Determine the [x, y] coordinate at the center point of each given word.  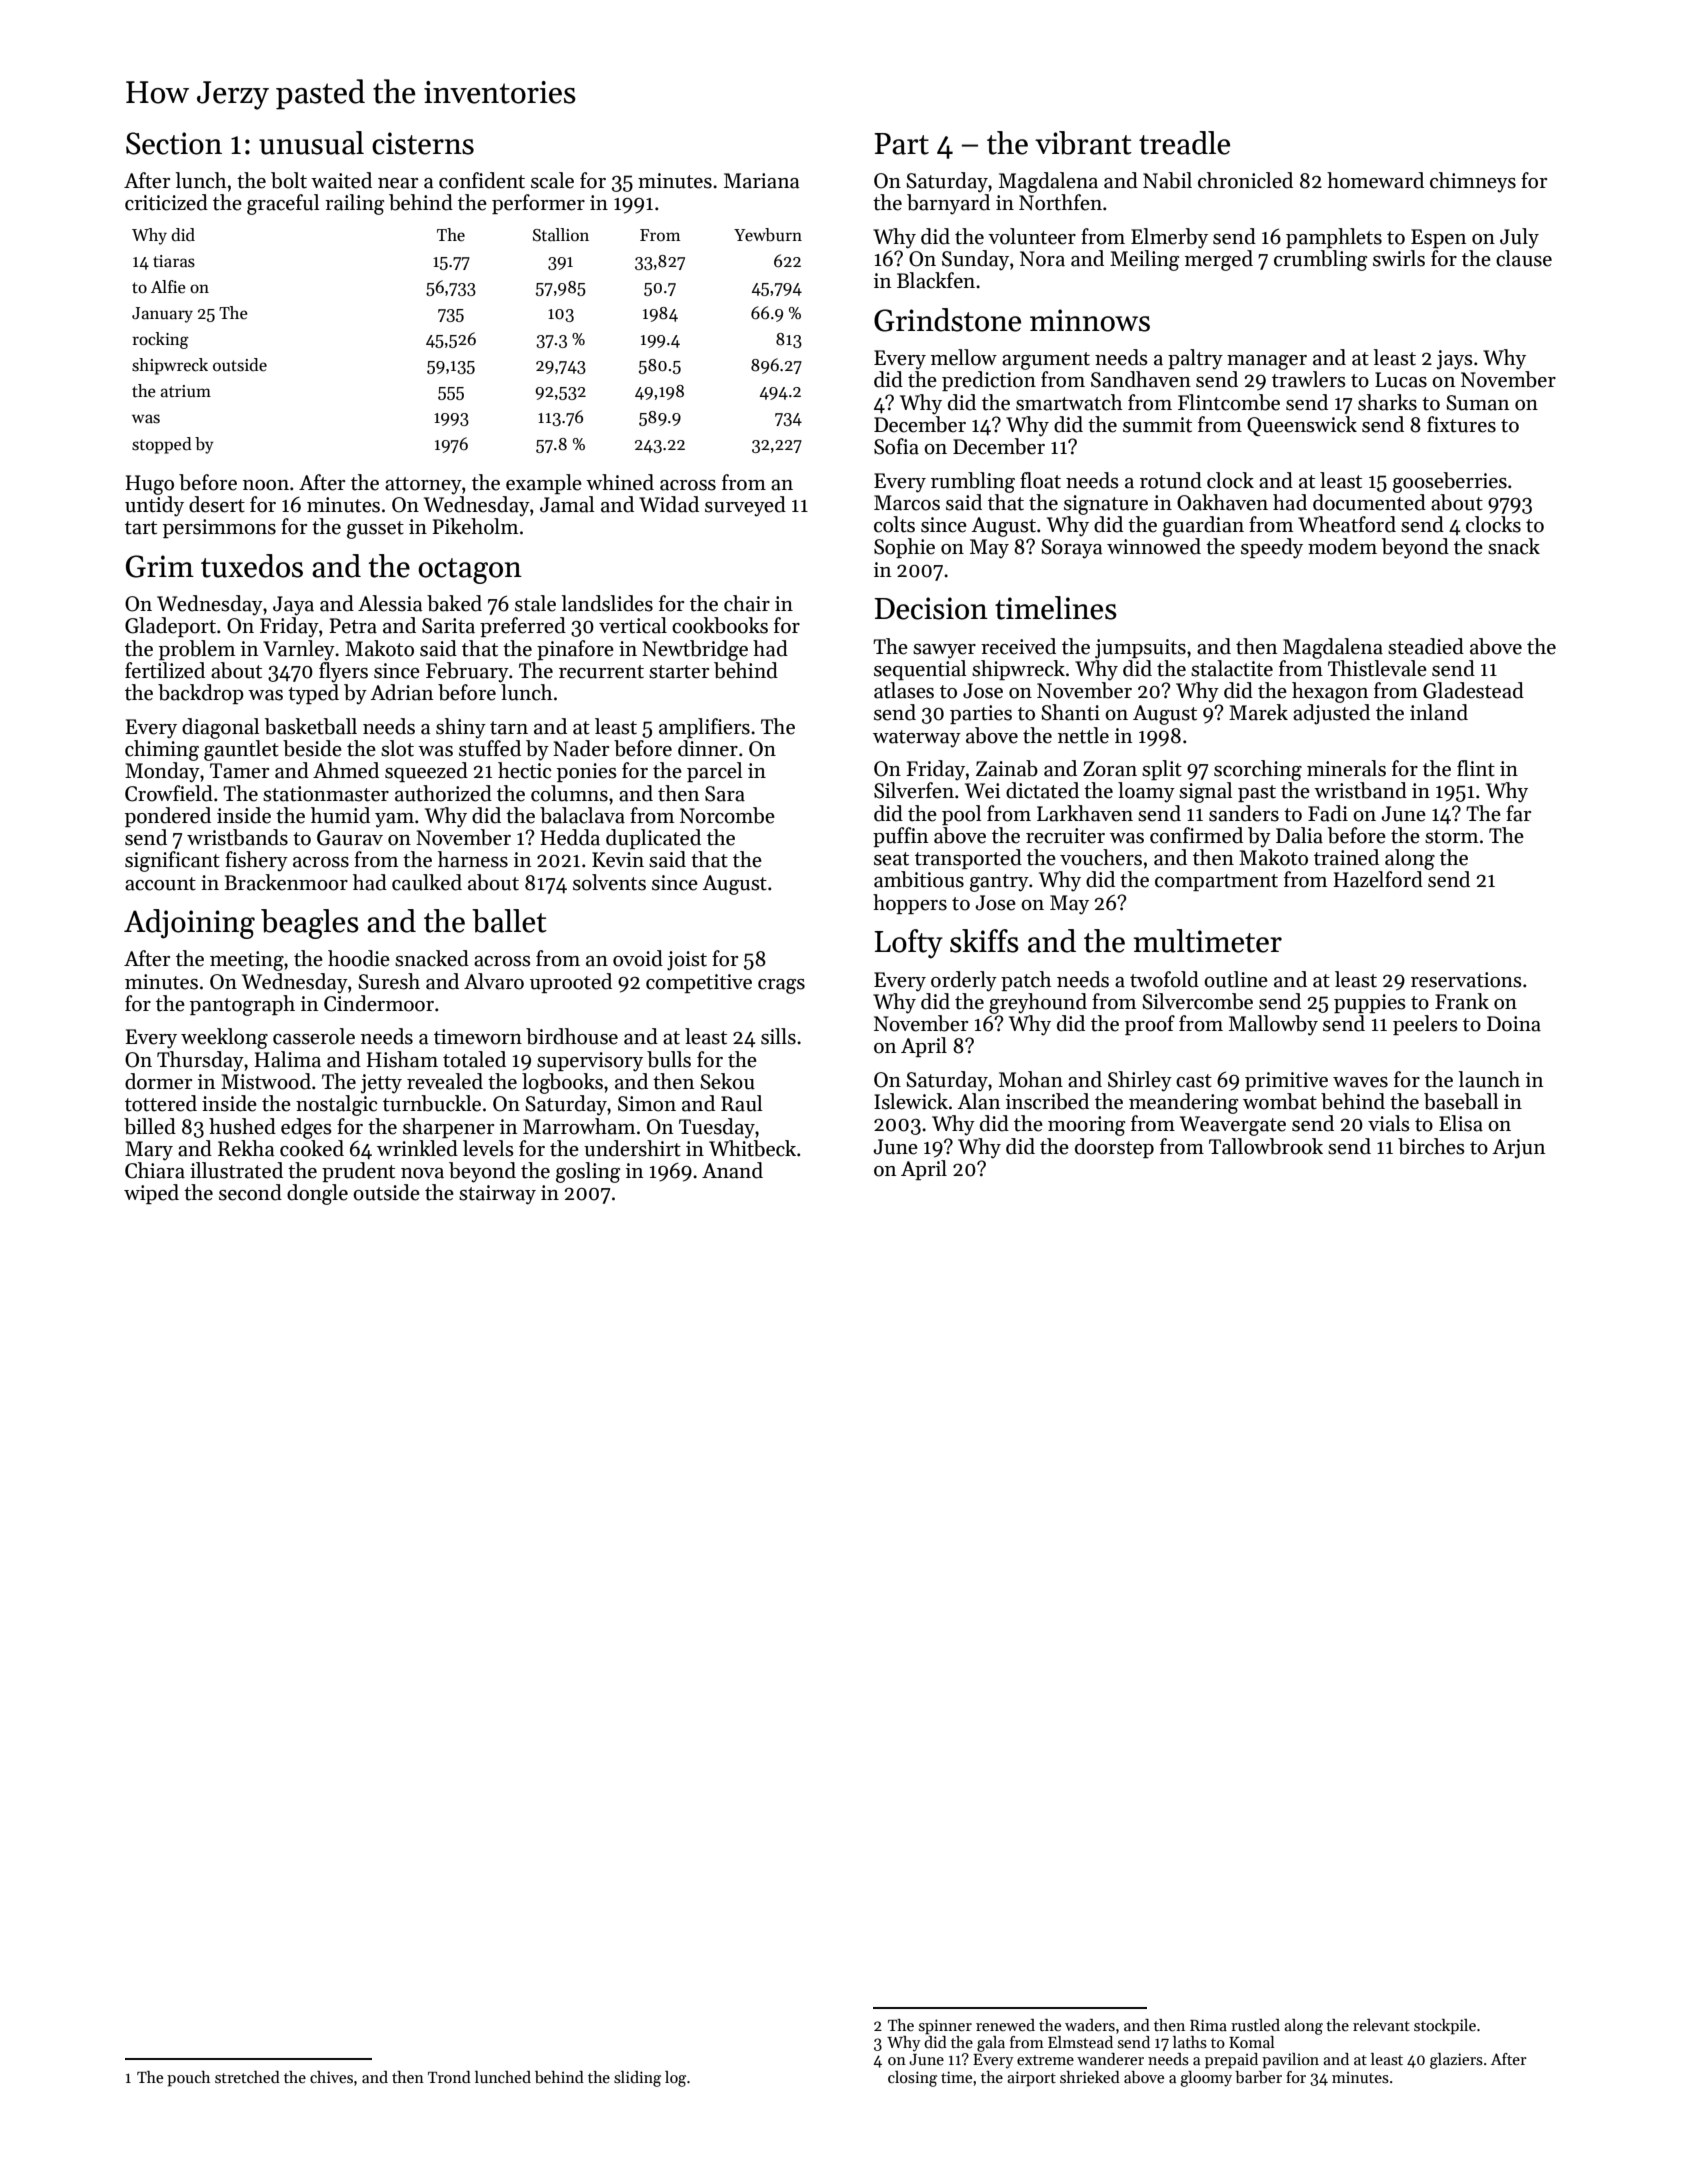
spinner [945, 2027]
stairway [497, 1195]
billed [150, 1126]
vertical [633, 625]
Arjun [1518, 1149]
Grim [160, 566]
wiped [151, 1194]
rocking [160, 340]
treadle [1184, 143]
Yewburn [768, 235]
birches [1431, 1146]
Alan [978, 1101]
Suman [1477, 403]
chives [331, 2077]
